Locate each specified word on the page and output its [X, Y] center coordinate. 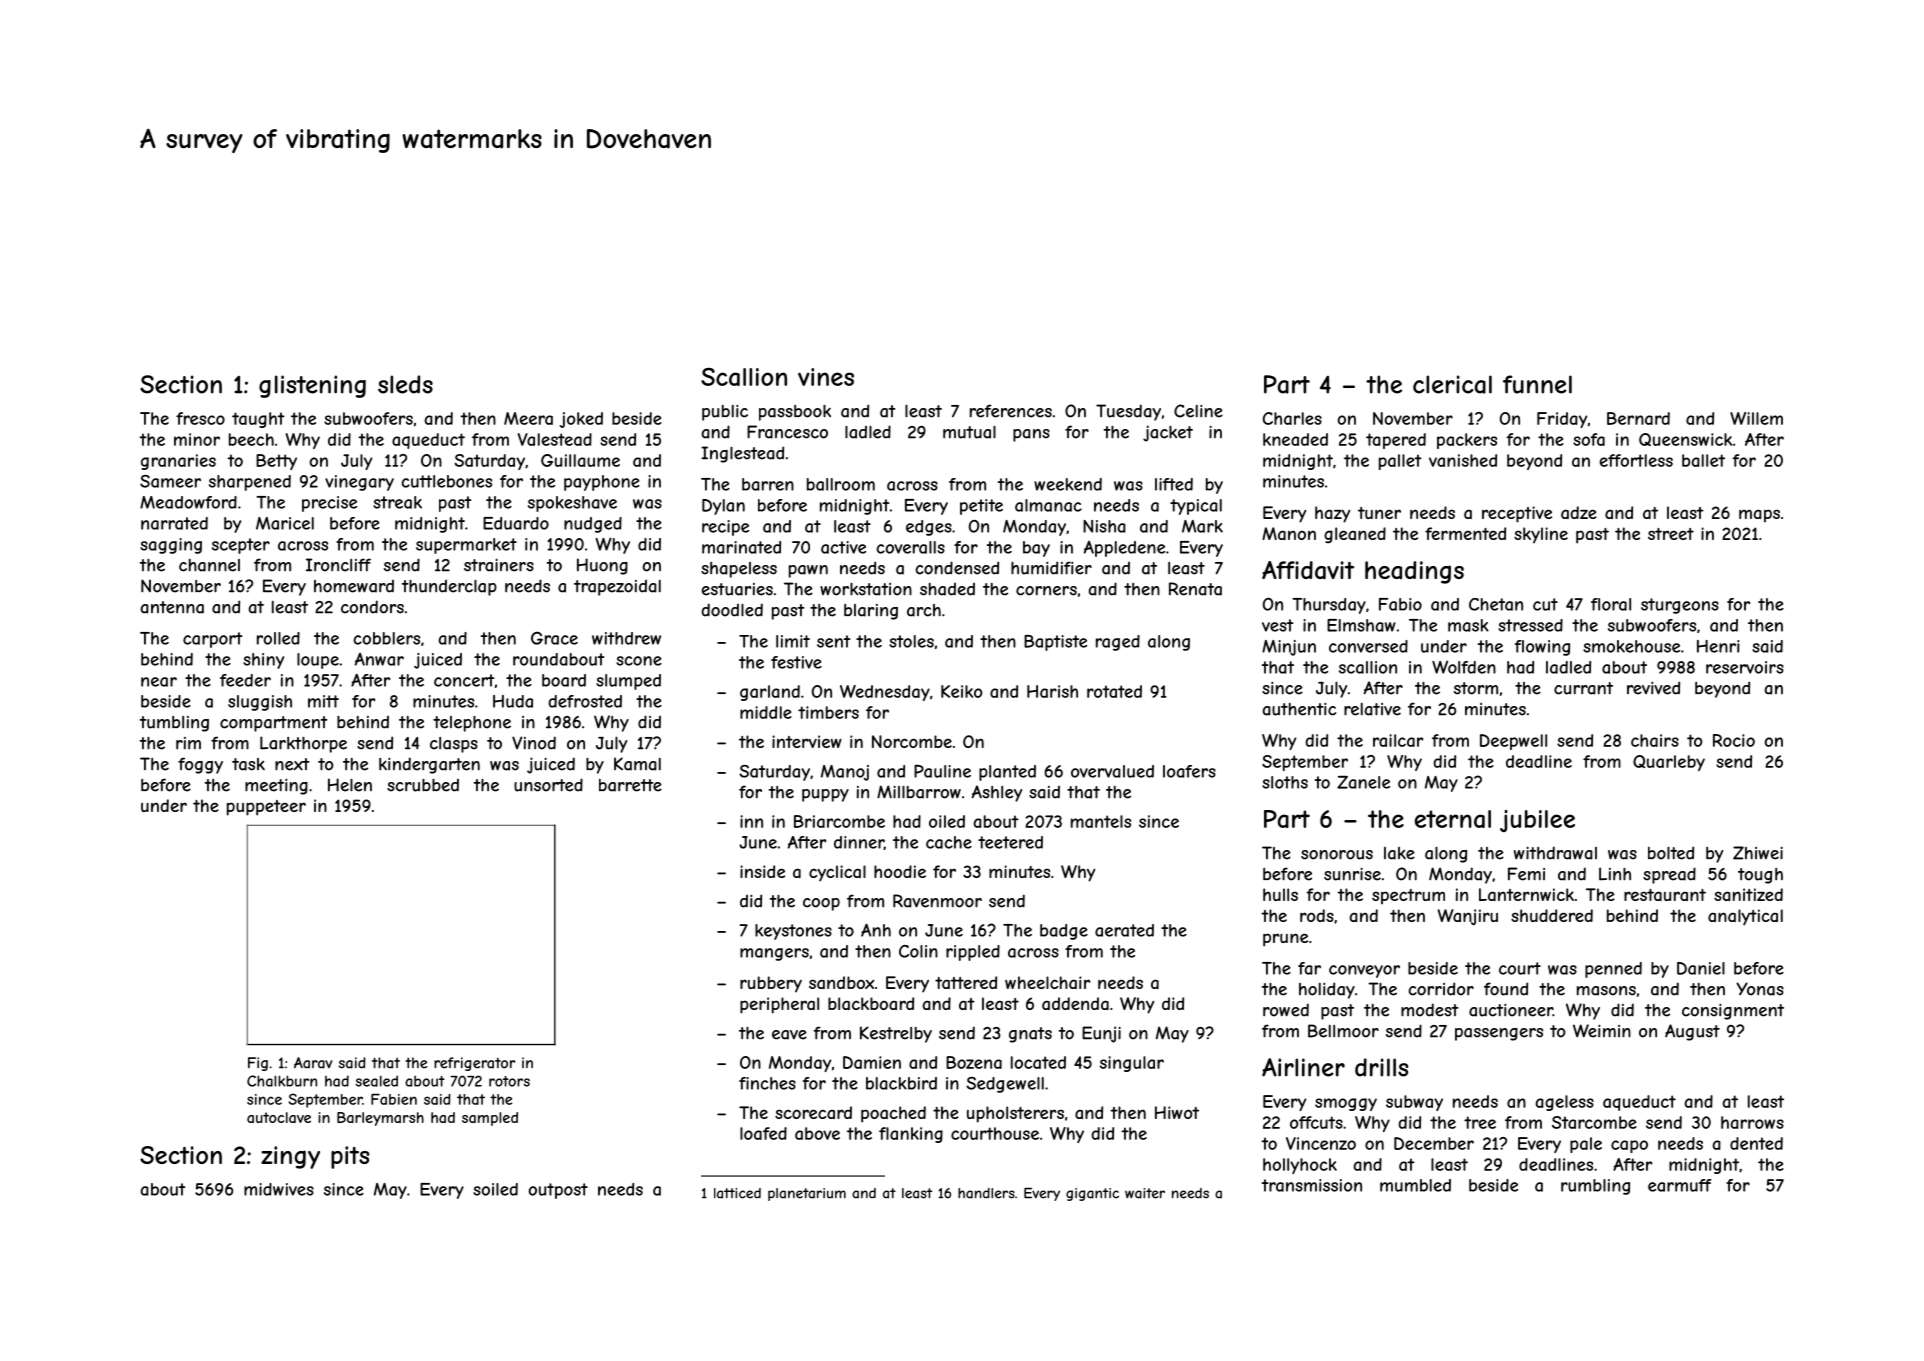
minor [197, 439]
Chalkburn [282, 1081]
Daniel [1701, 968]
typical [1196, 507]
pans [1031, 435]
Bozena [974, 1062]
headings [1414, 572]
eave [789, 1035]
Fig [258, 1064]
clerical [1452, 384]
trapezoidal [617, 588]
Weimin [1602, 1031]
